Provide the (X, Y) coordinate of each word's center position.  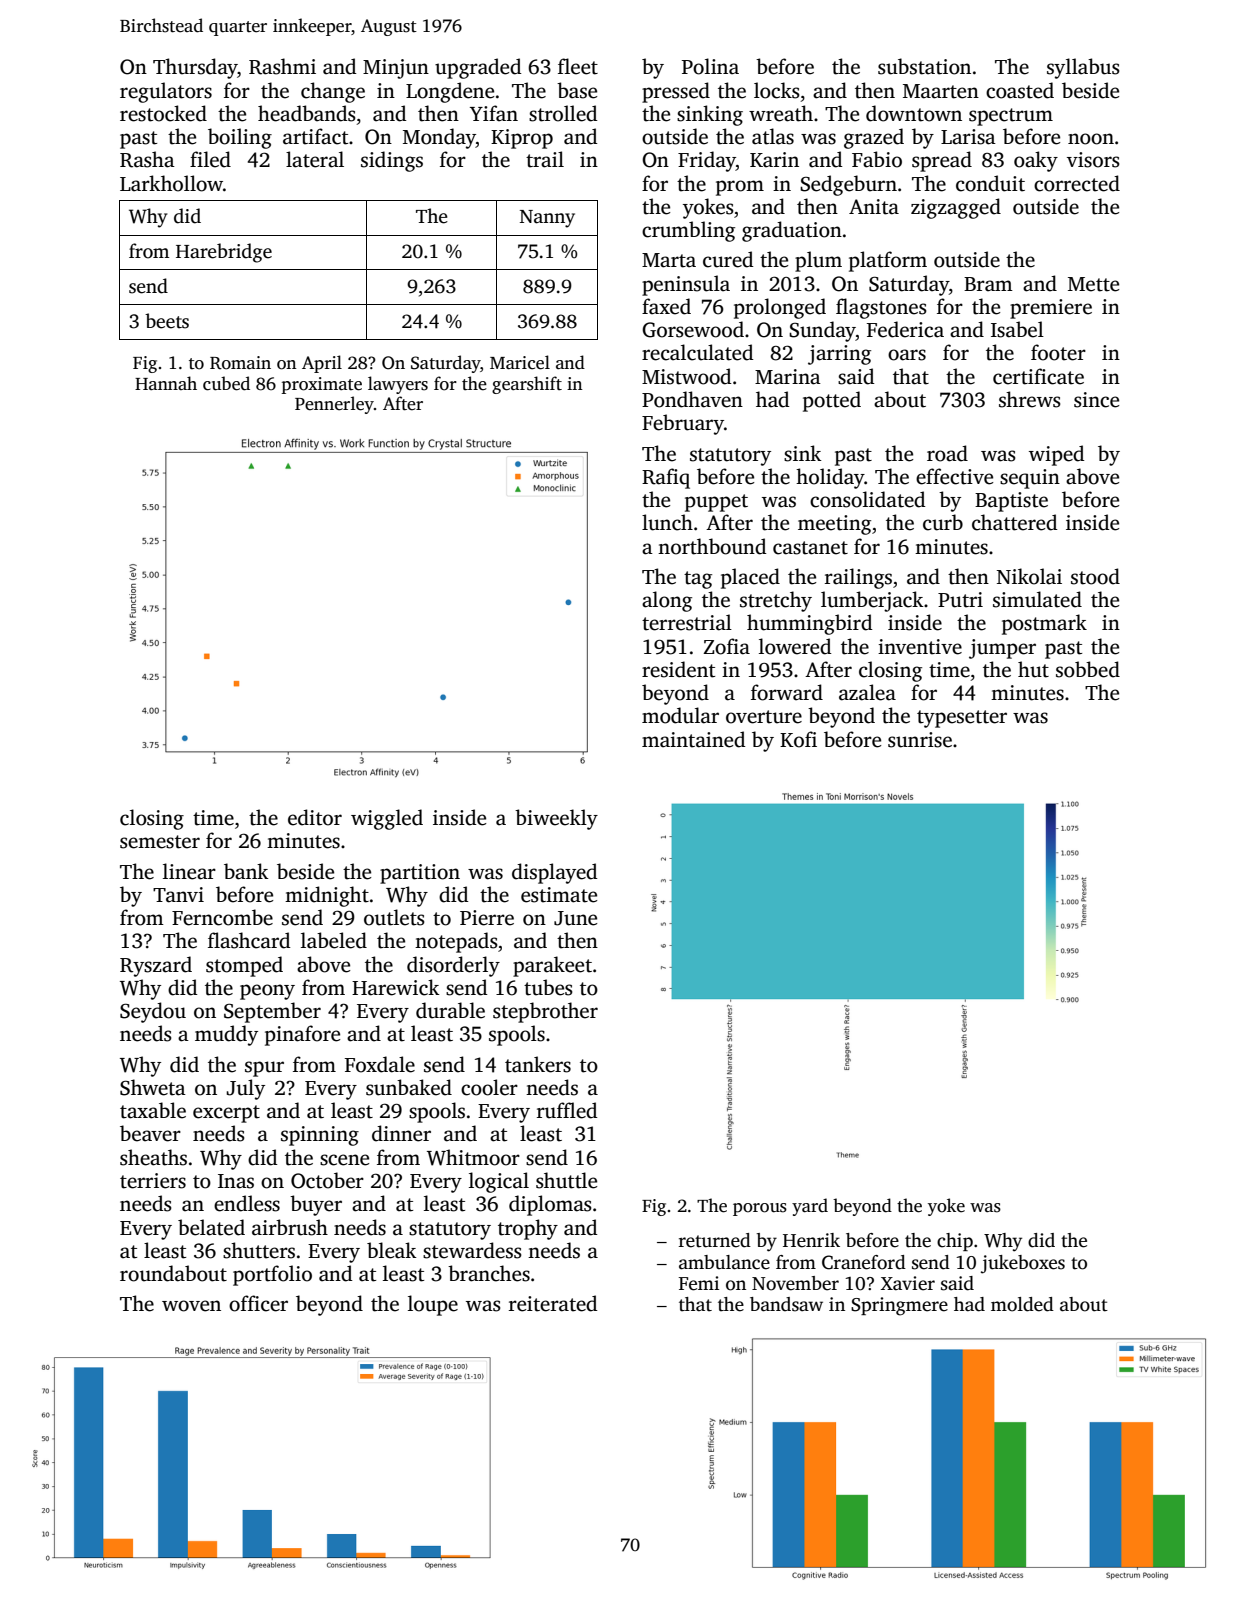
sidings (392, 161)
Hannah (166, 383)
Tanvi (178, 895)
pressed (676, 92)
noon (1091, 139)
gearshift (527, 385)
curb (943, 522)
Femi (699, 1283)
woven (191, 1306)
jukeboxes (1023, 1264)
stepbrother (545, 1012)
